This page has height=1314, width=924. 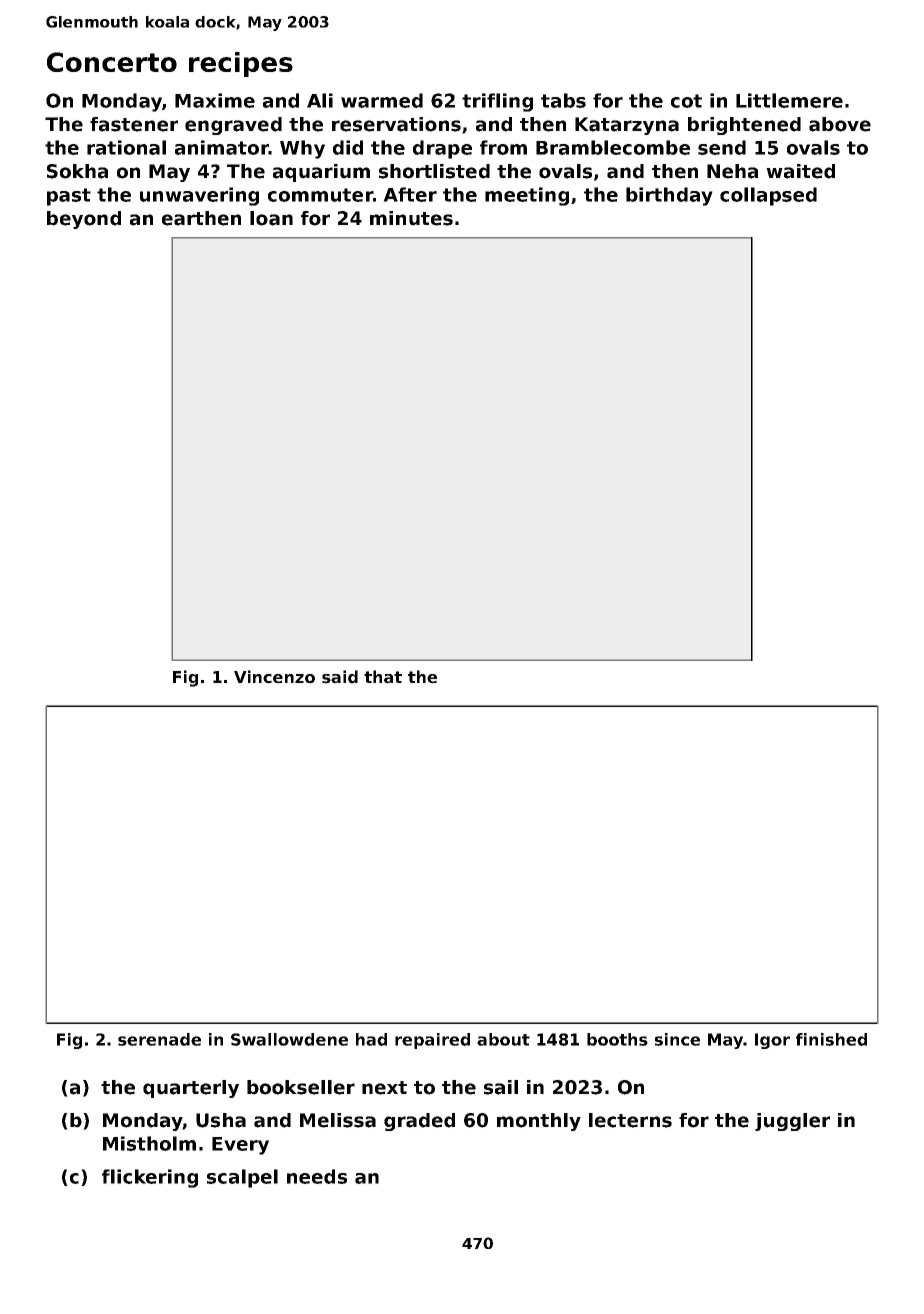 What do you see at coordinates (84, 220) in the page?
I see `beyond` at bounding box center [84, 220].
